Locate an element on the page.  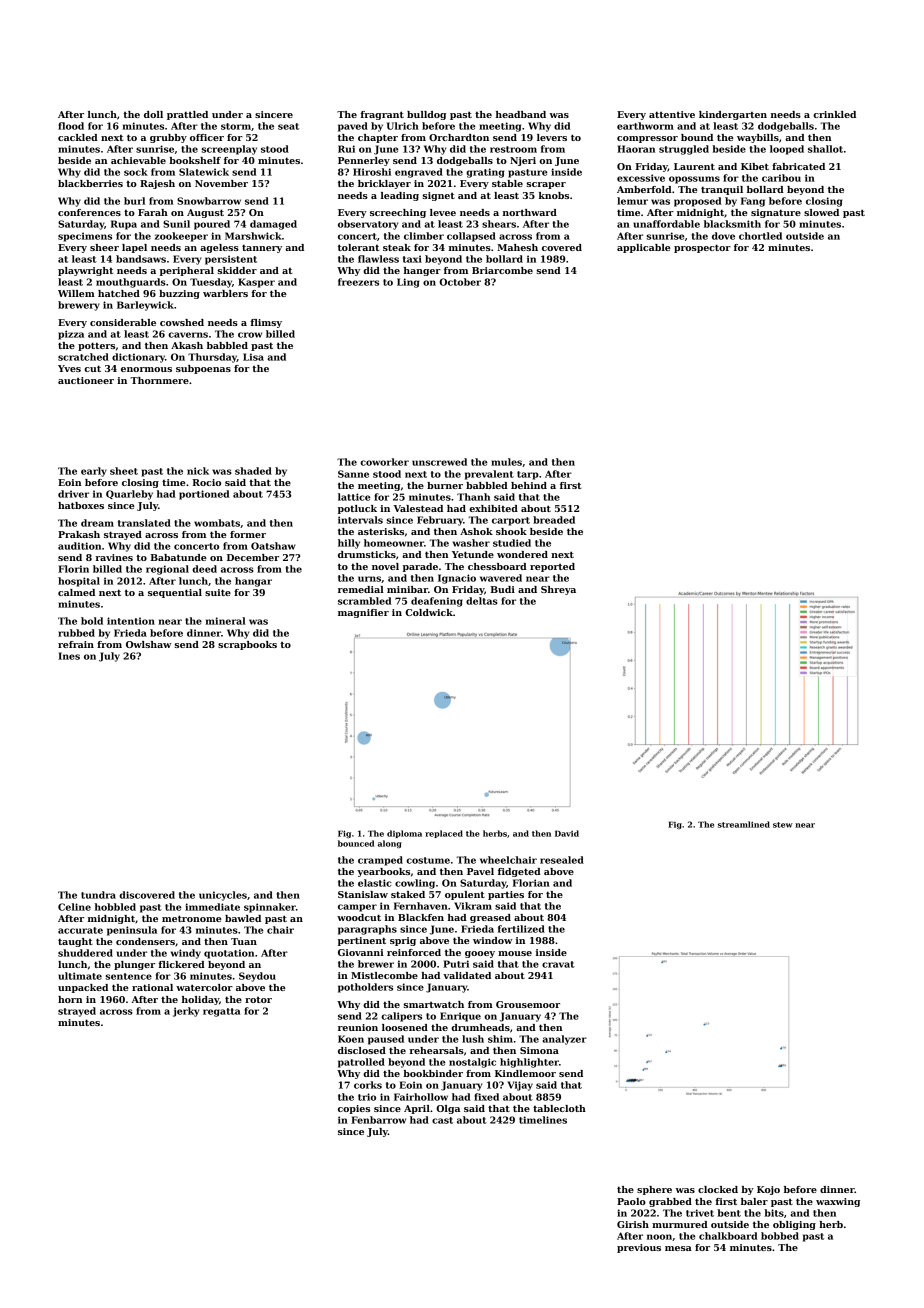
costume is located at coordinates (428, 860).
